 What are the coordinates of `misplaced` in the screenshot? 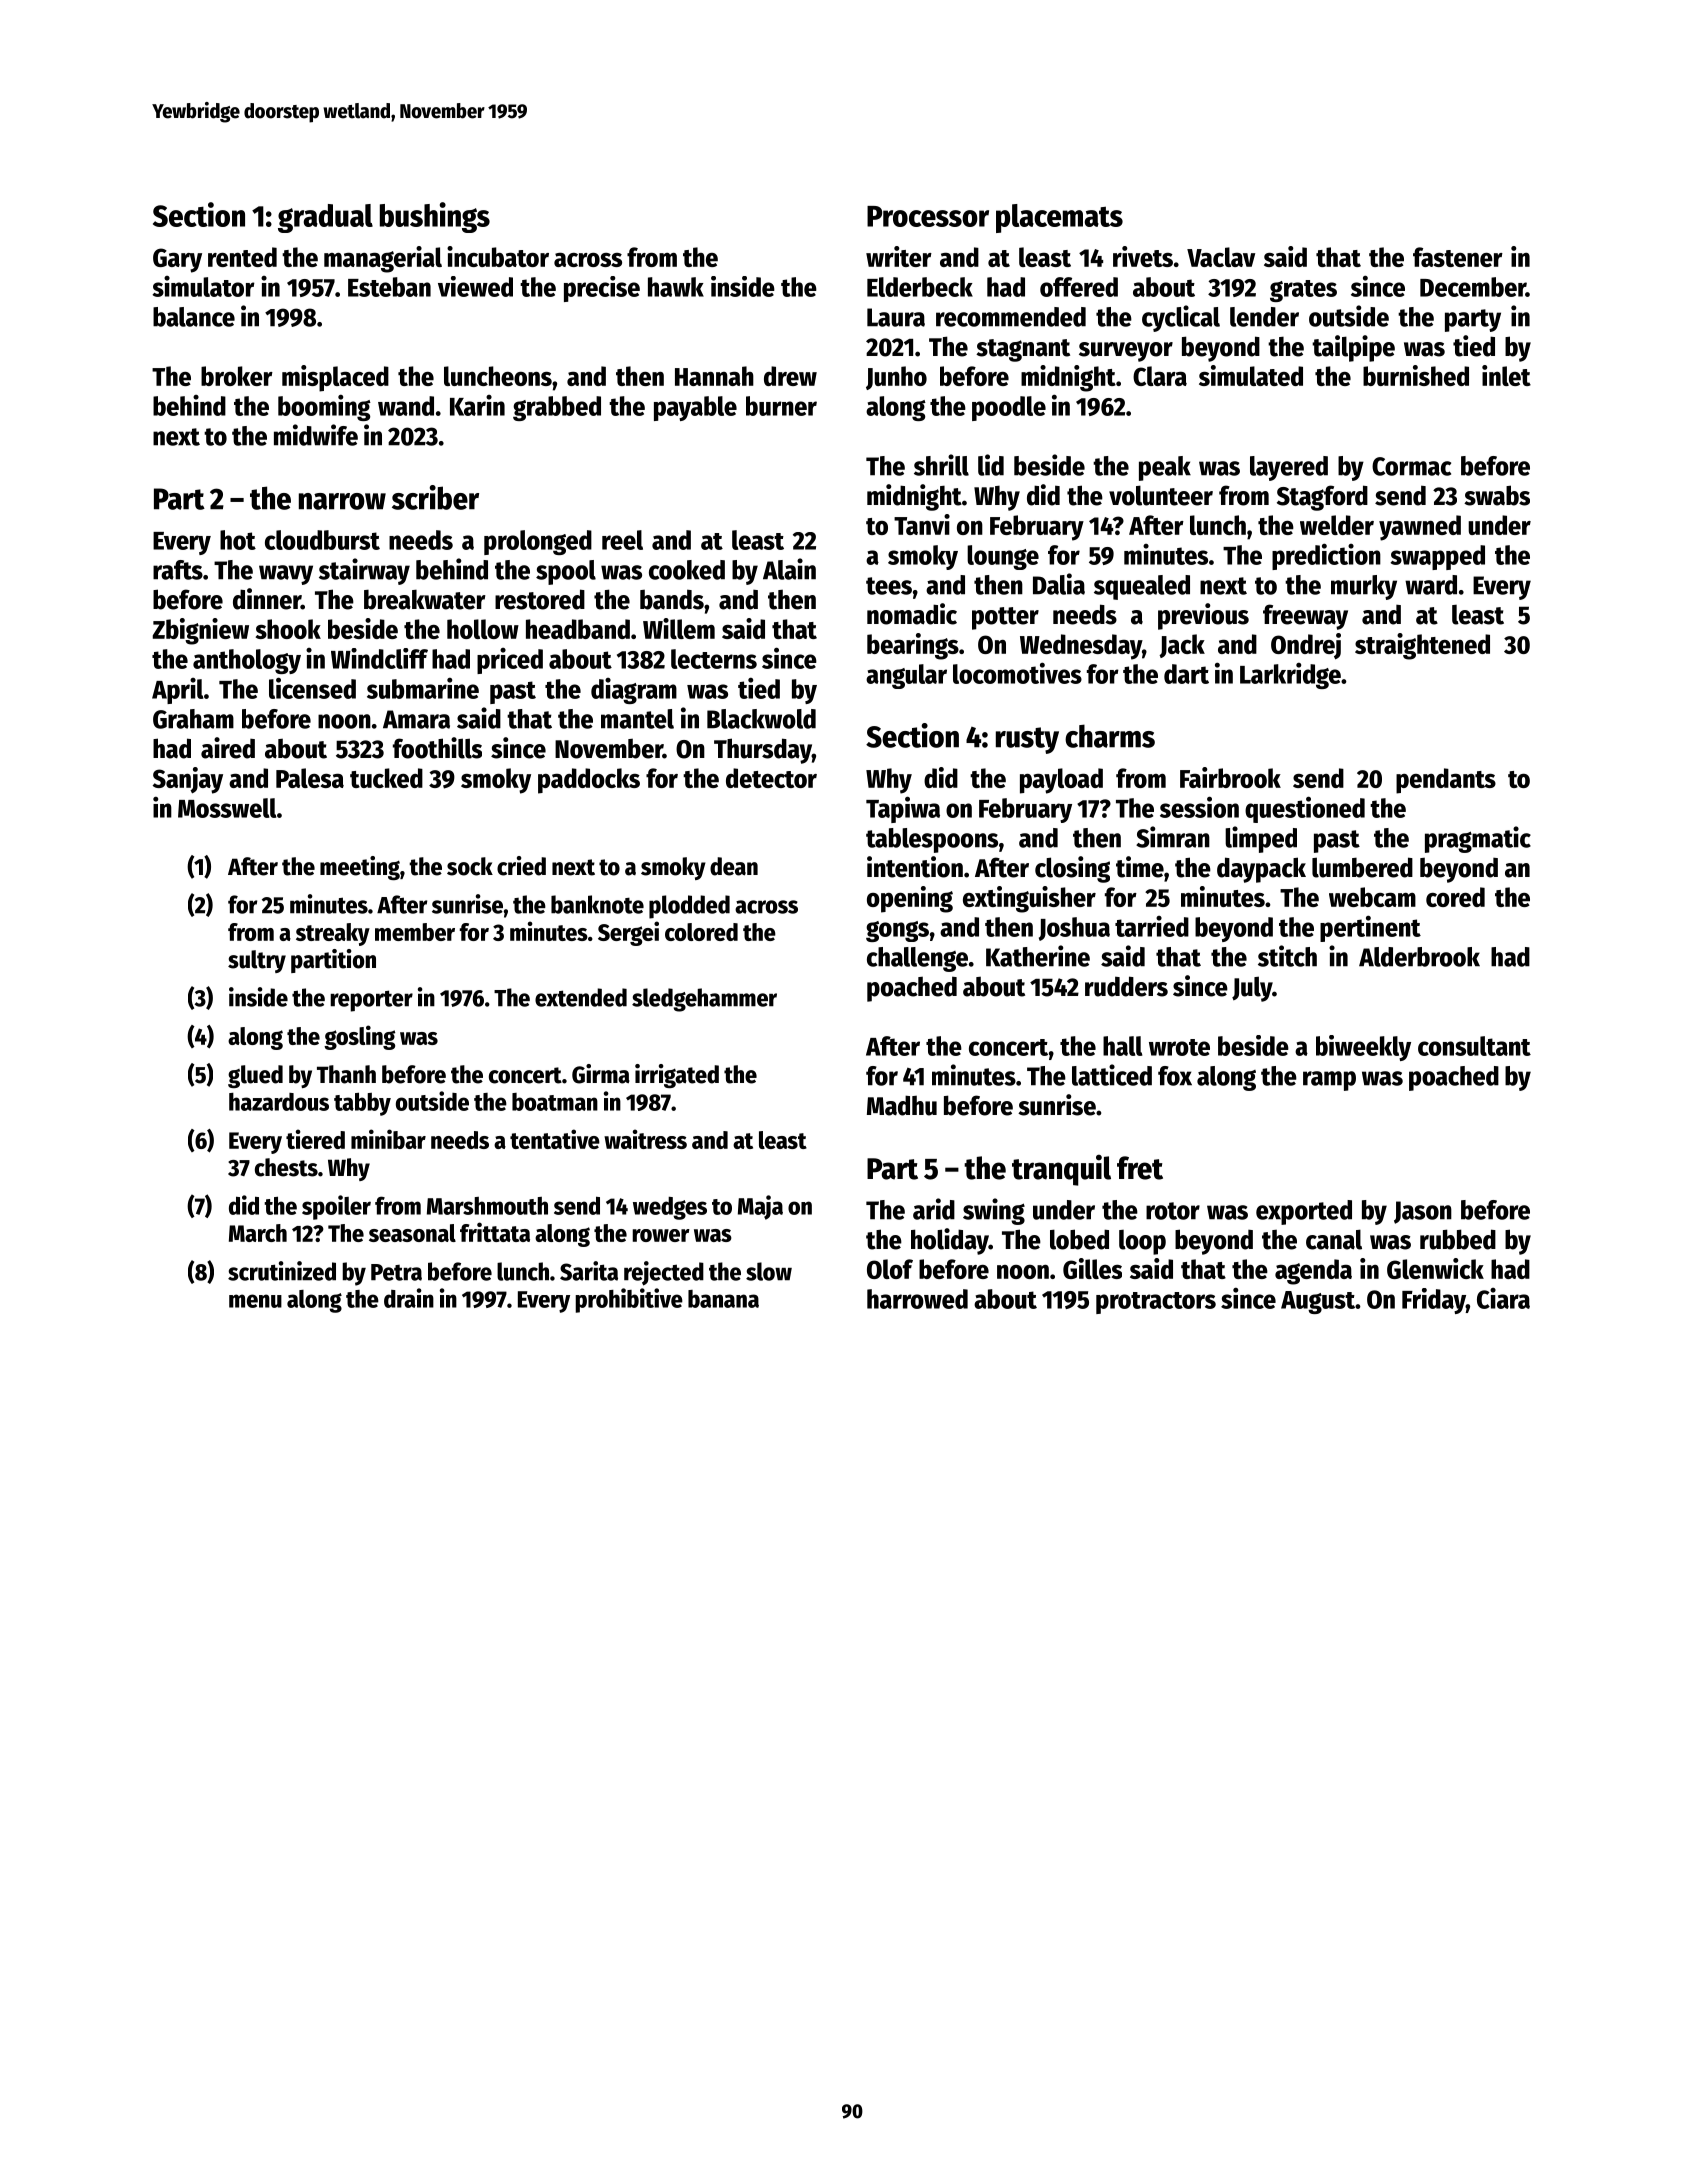 It's located at (335, 378).
